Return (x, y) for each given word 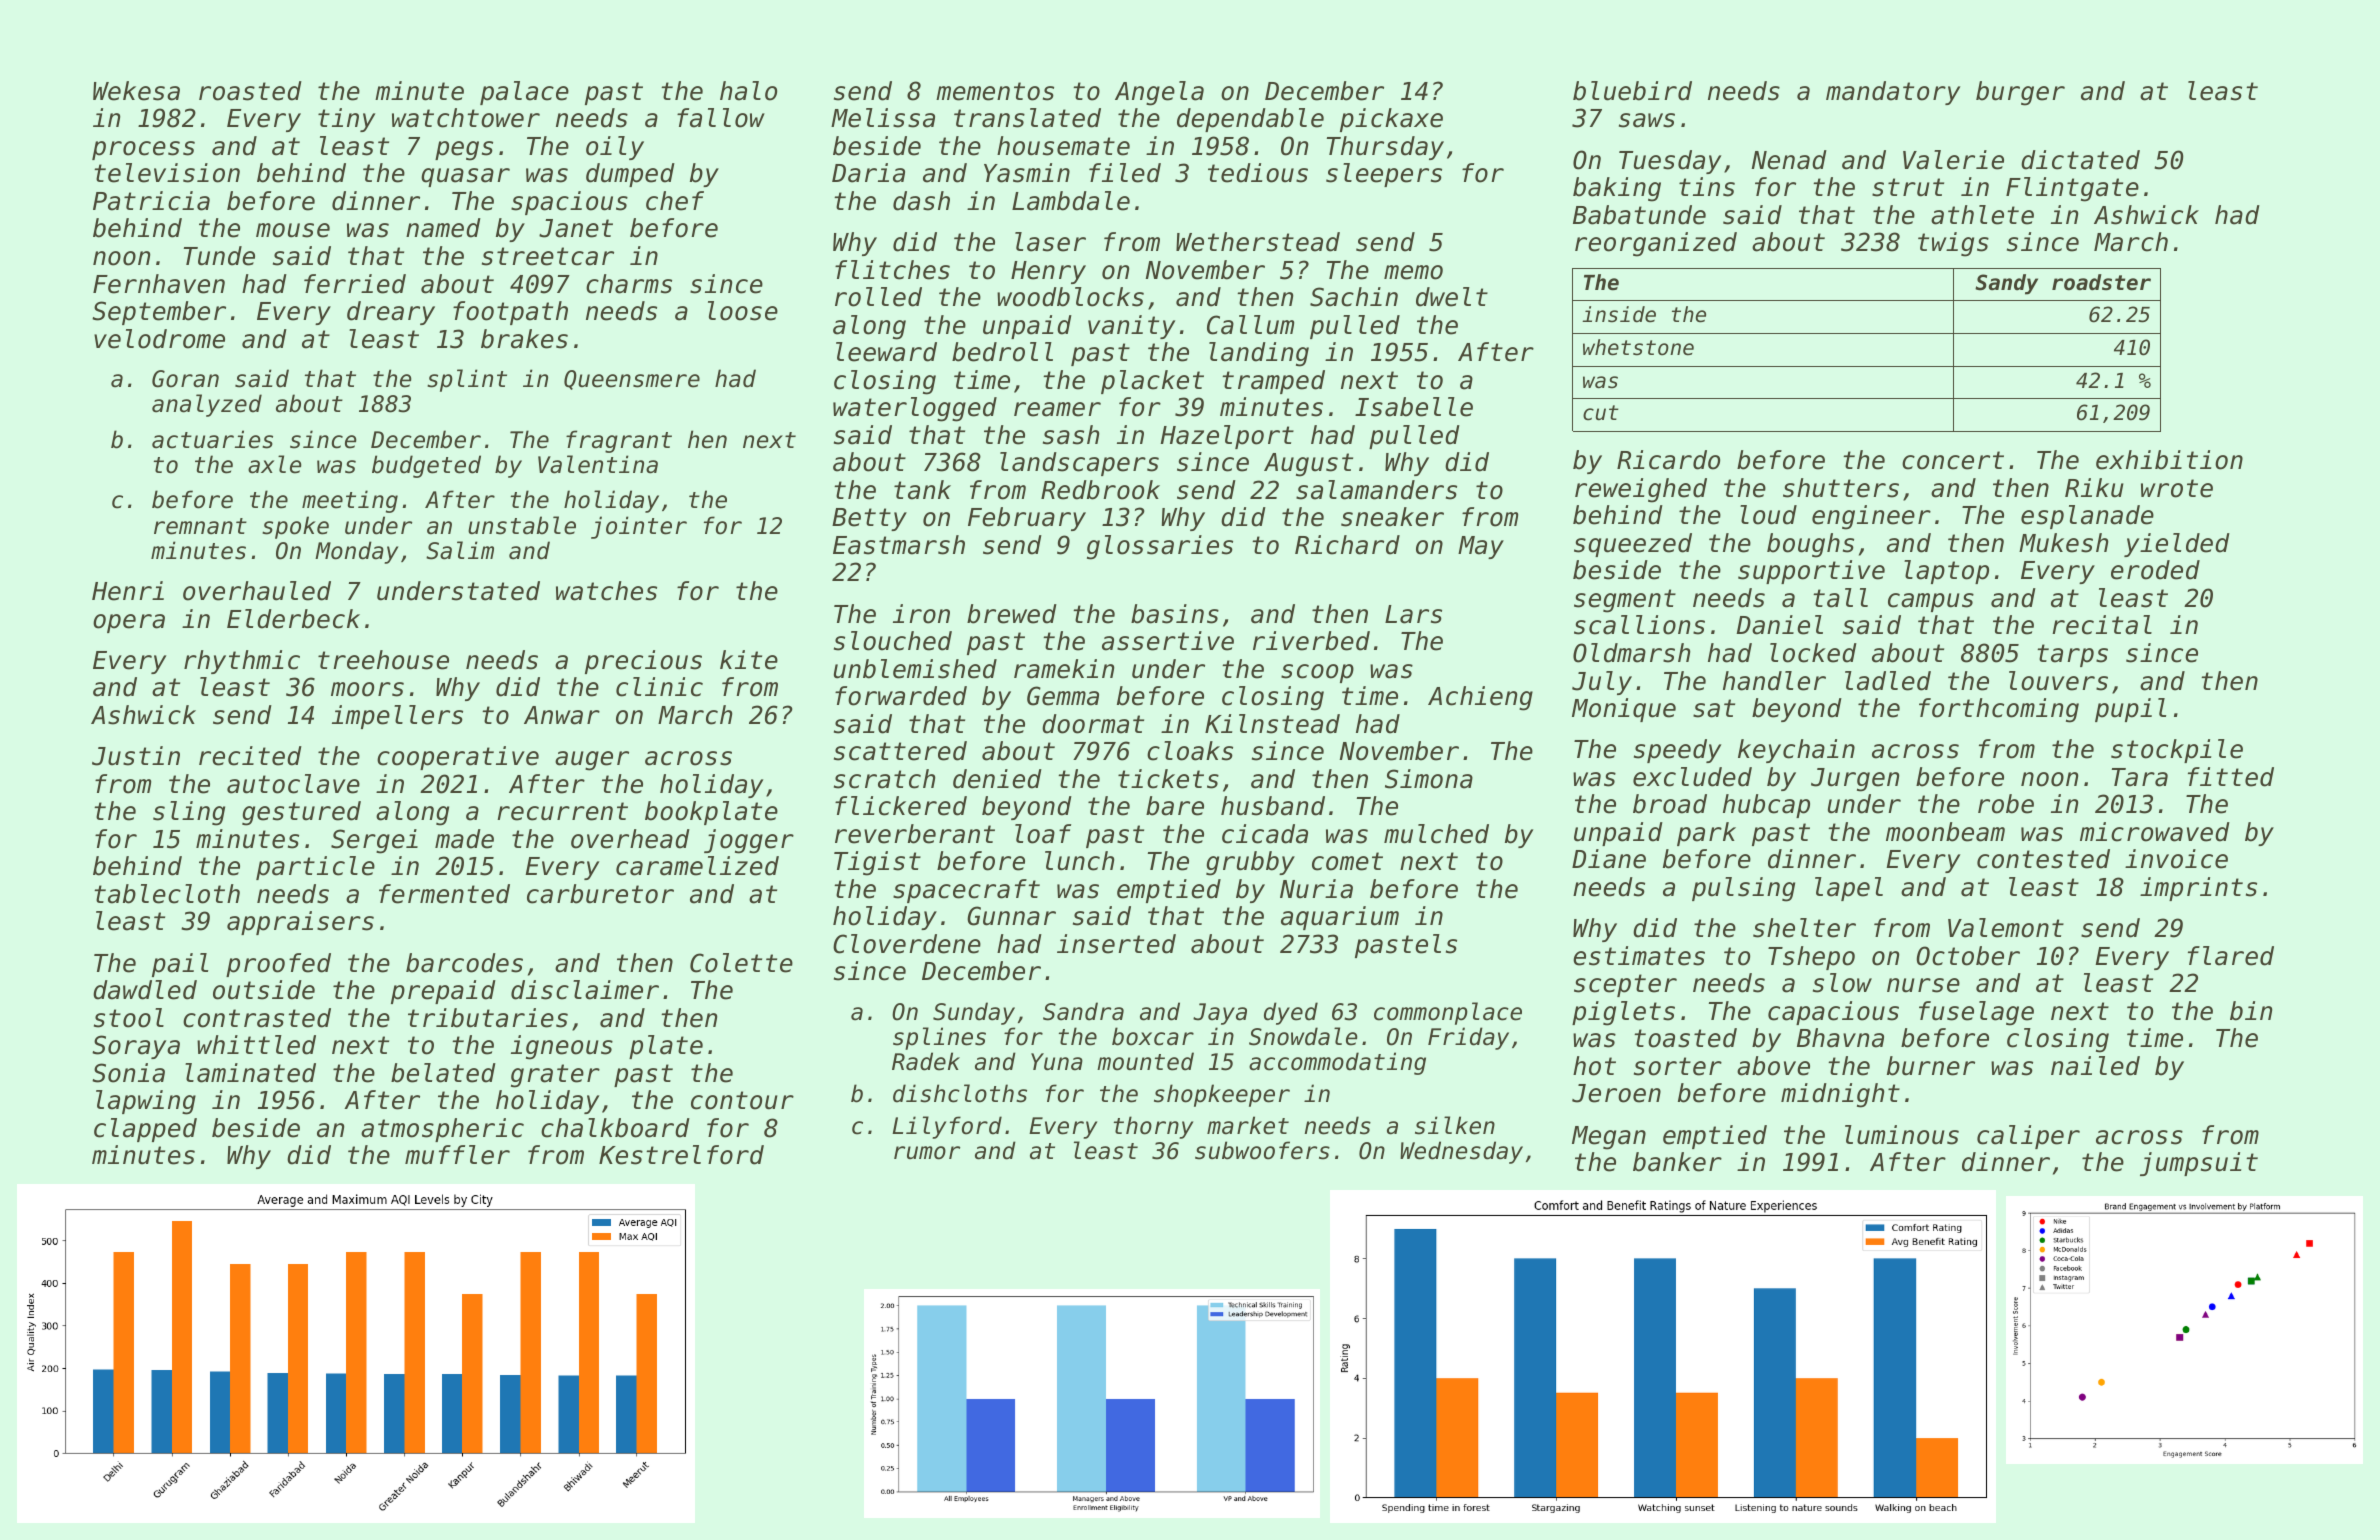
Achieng (1480, 698)
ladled (1888, 681)
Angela (1159, 93)
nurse (1923, 985)
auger (592, 761)
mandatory (1893, 93)
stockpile (2177, 751)
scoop (1317, 673)
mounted (1145, 1061)
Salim (460, 550)
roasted (250, 91)
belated (443, 1073)
